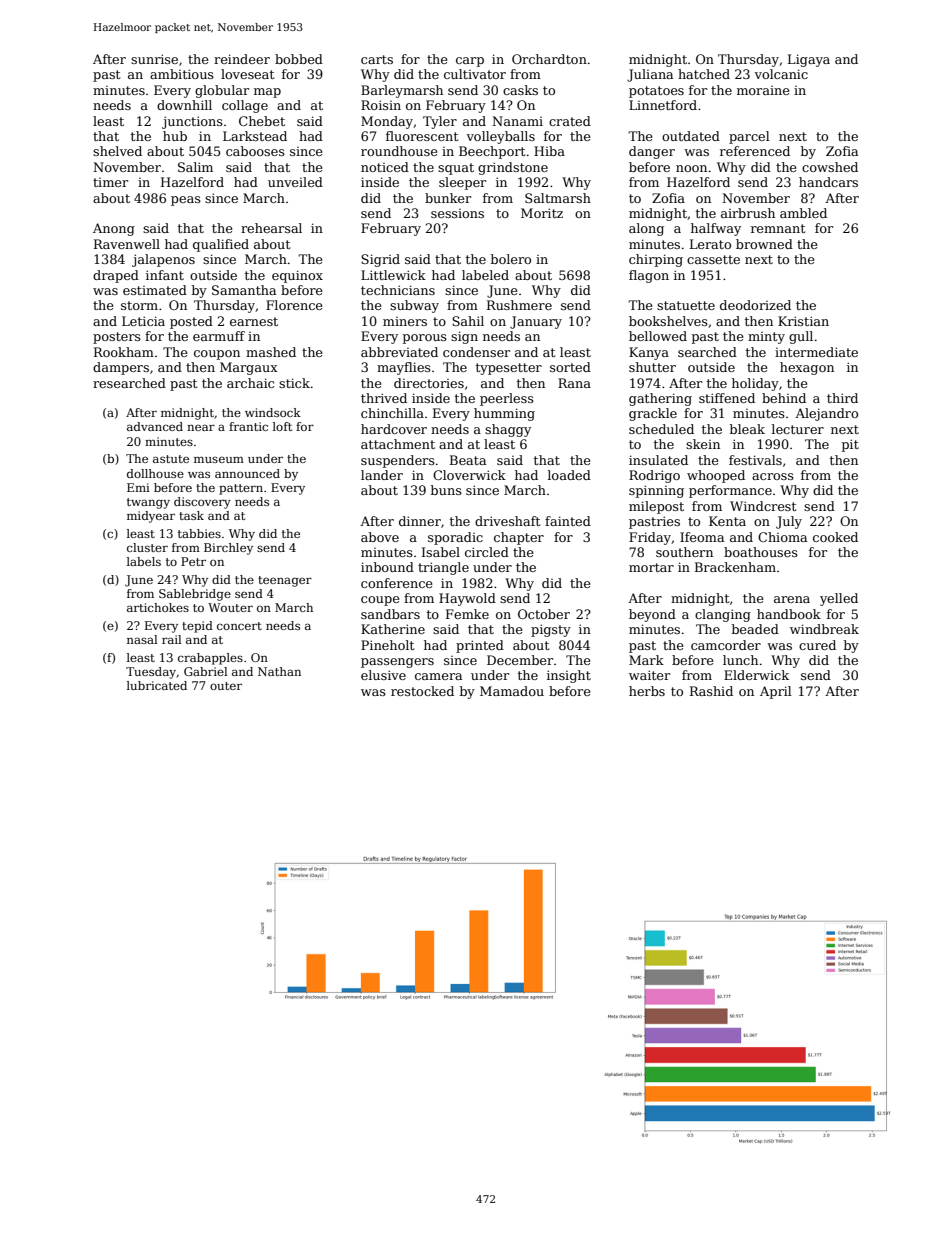 The height and width of the screenshot is (1233, 952). Describe the element at coordinates (649, 675) in the screenshot. I see `waiter` at that location.
